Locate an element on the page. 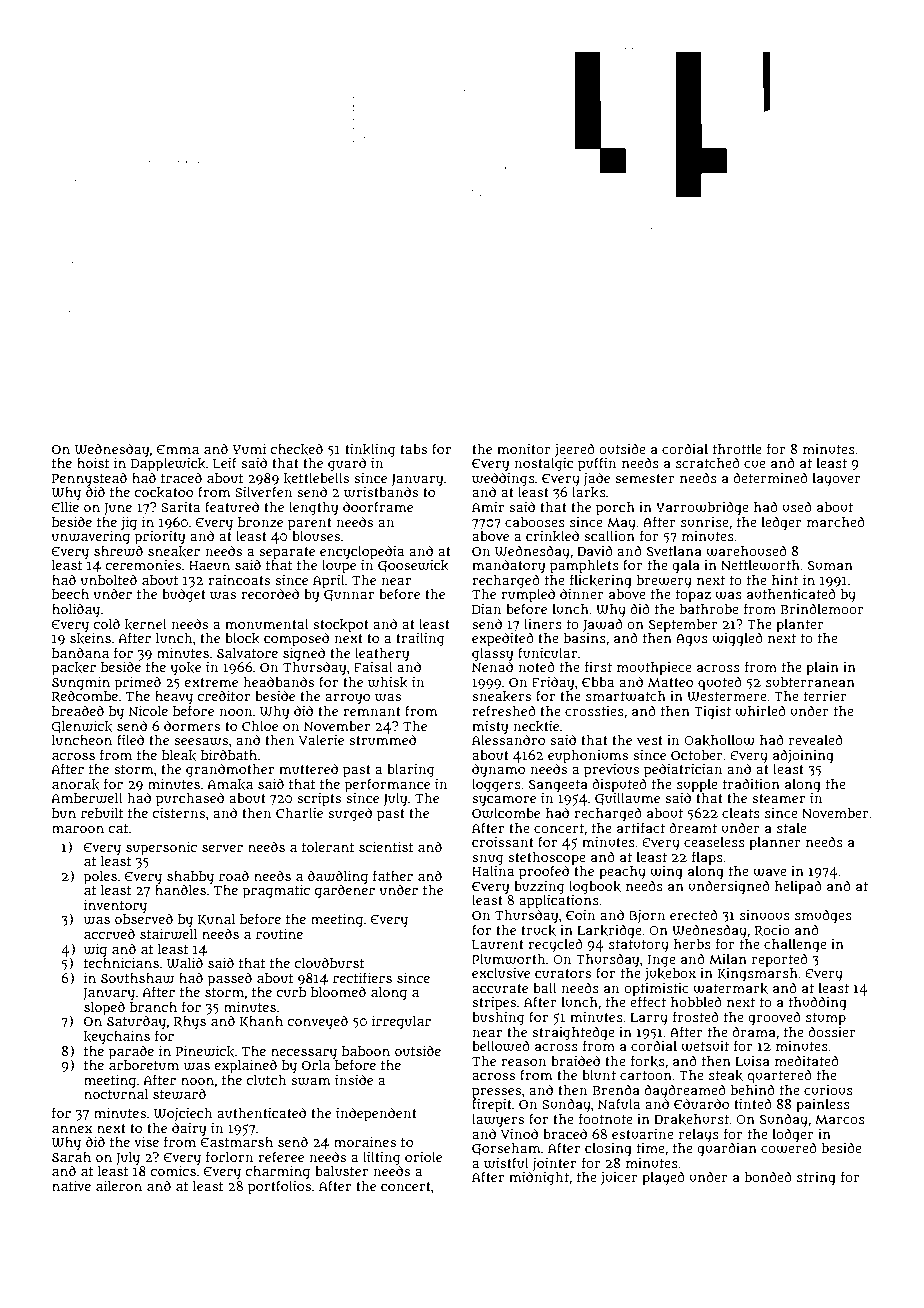 This image has height=1308, width=924. native is located at coordinates (71, 1186).
